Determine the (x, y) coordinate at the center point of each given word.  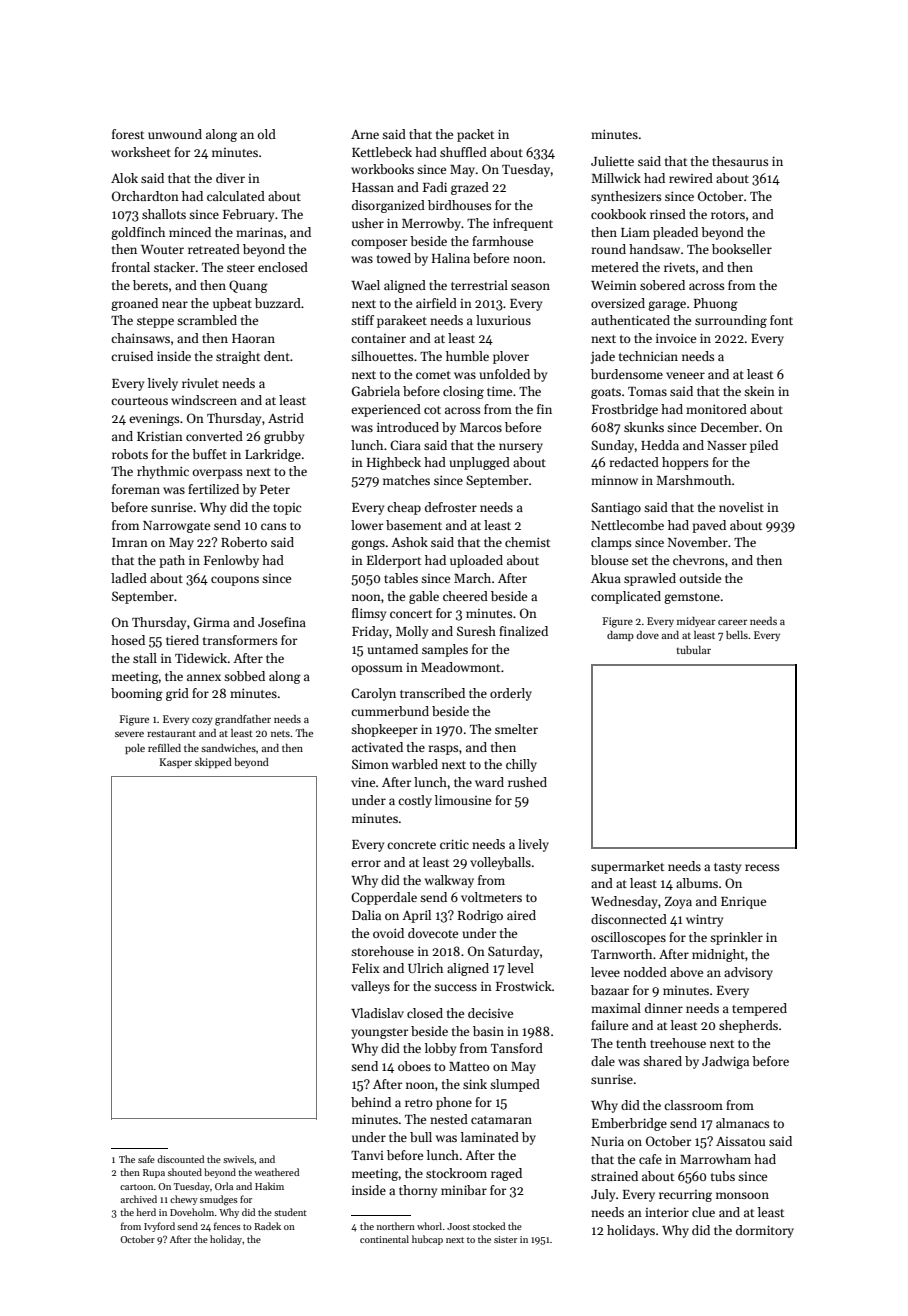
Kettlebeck (382, 152)
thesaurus (740, 161)
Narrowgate (176, 527)
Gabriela (376, 391)
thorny (418, 1191)
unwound (175, 134)
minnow (614, 480)
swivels (238, 1159)
